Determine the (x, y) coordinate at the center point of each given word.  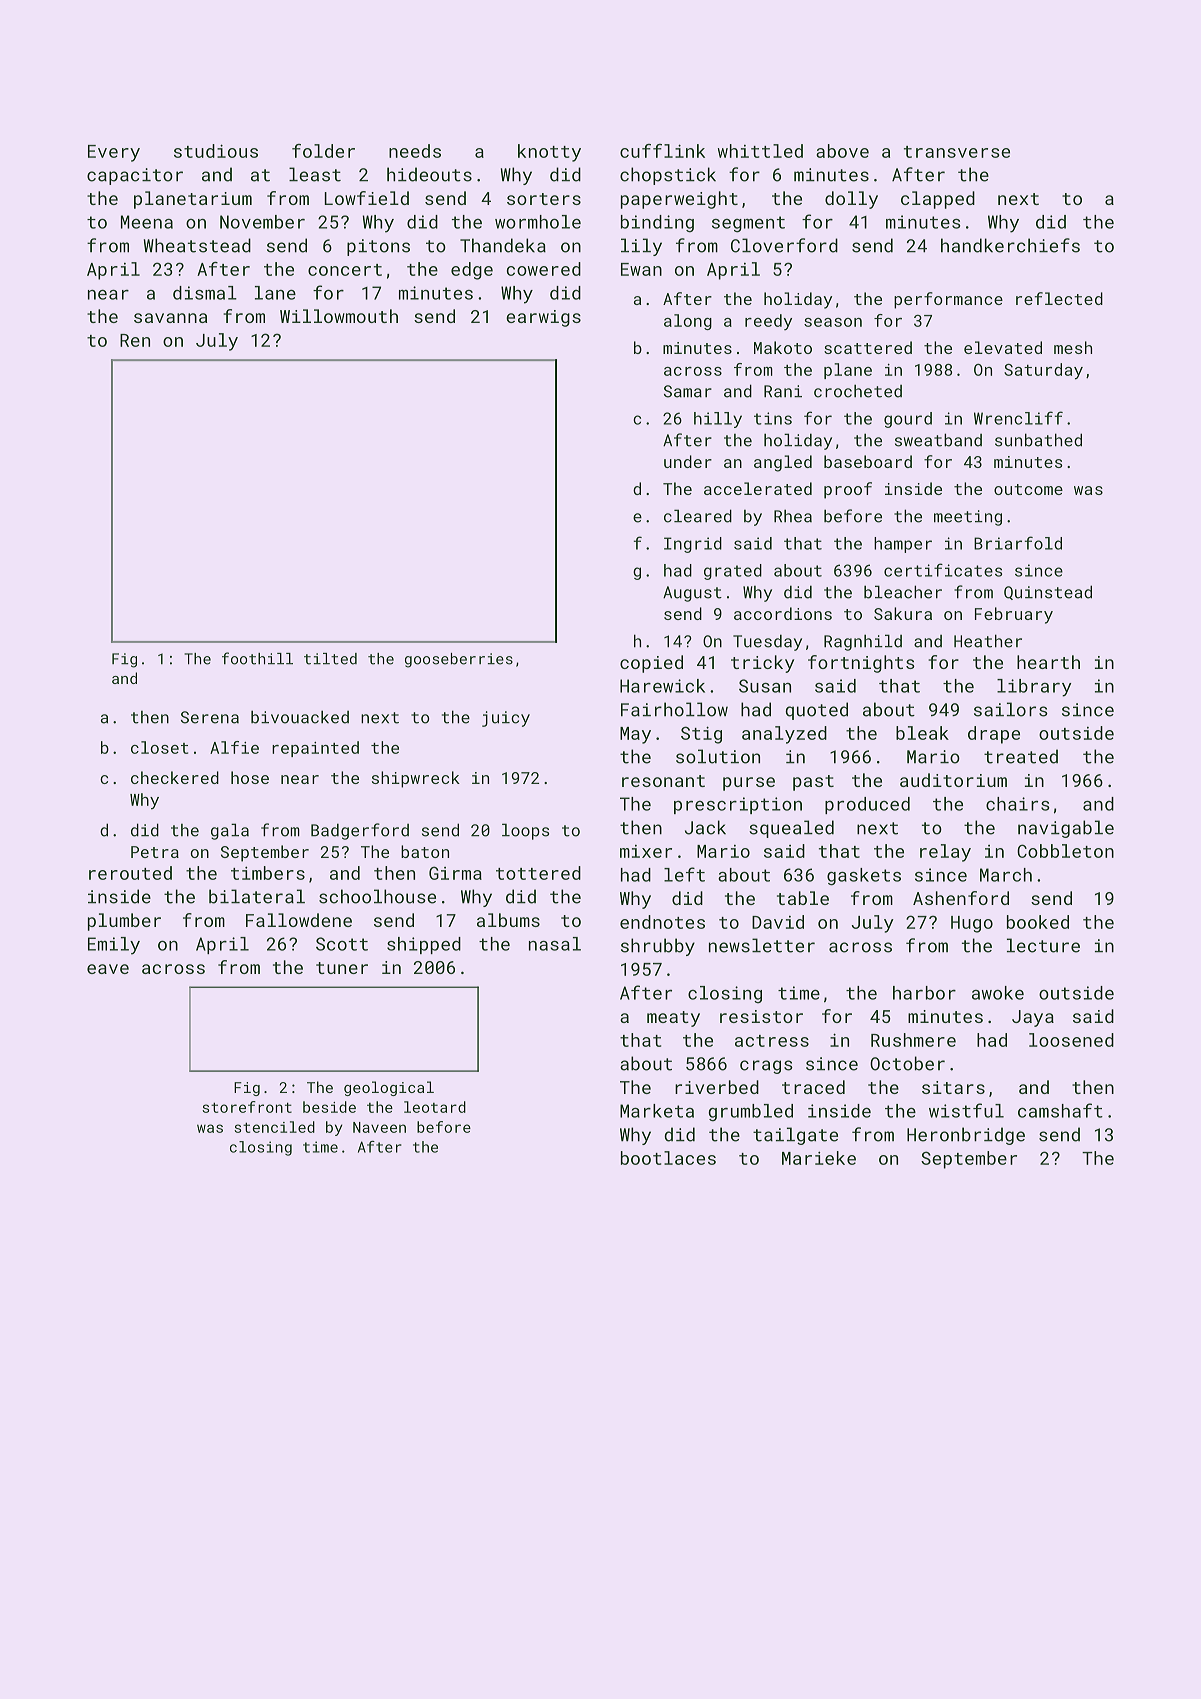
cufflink (662, 151)
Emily (114, 946)
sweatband (938, 440)
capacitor (135, 176)
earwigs (543, 318)
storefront (247, 1107)
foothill (257, 658)
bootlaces (668, 1158)
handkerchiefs (1010, 245)
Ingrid (693, 545)
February (1014, 615)
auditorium (953, 780)
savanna (170, 318)
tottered (538, 873)
